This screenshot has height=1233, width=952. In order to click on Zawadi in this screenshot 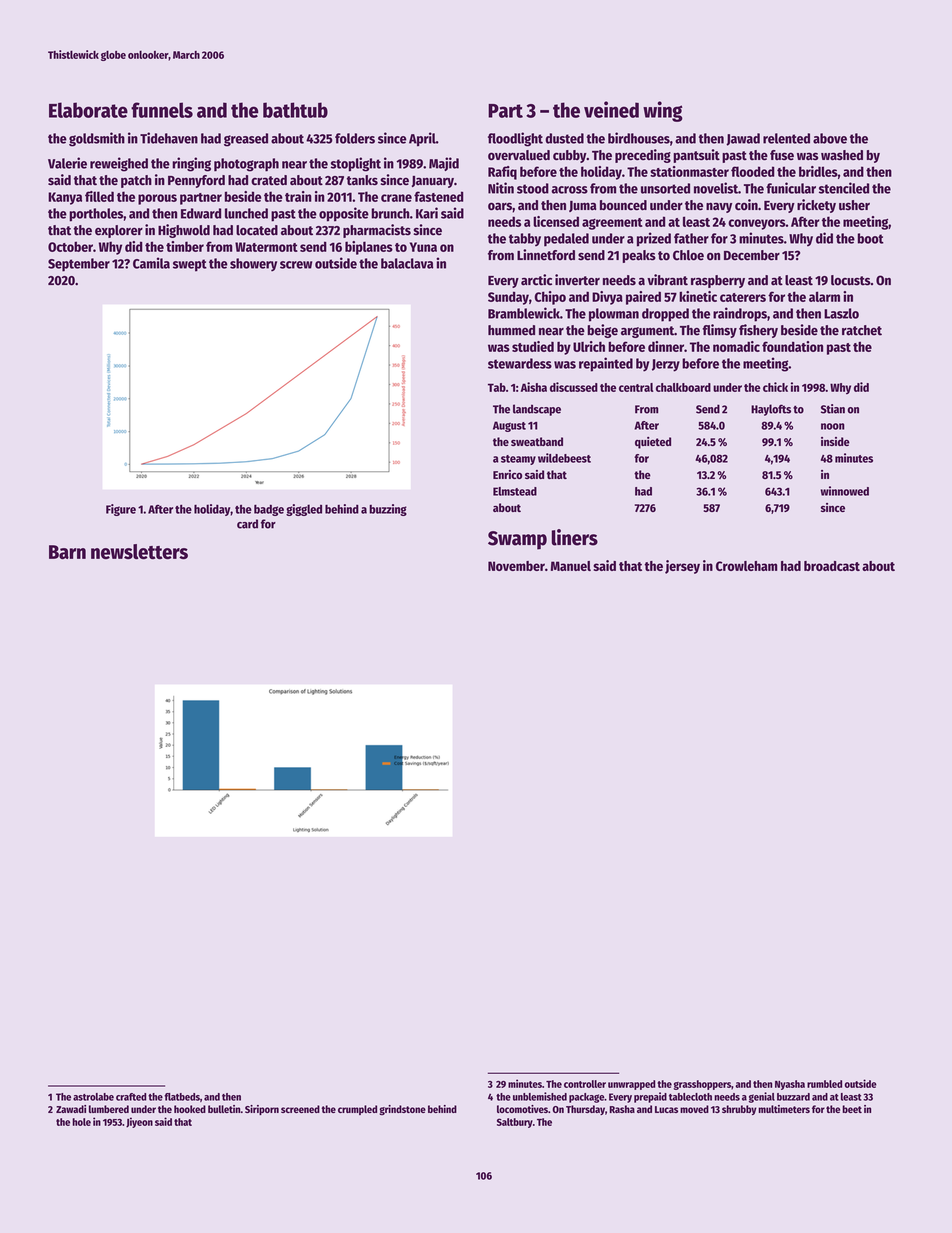, I will do `click(71, 1109)`.
